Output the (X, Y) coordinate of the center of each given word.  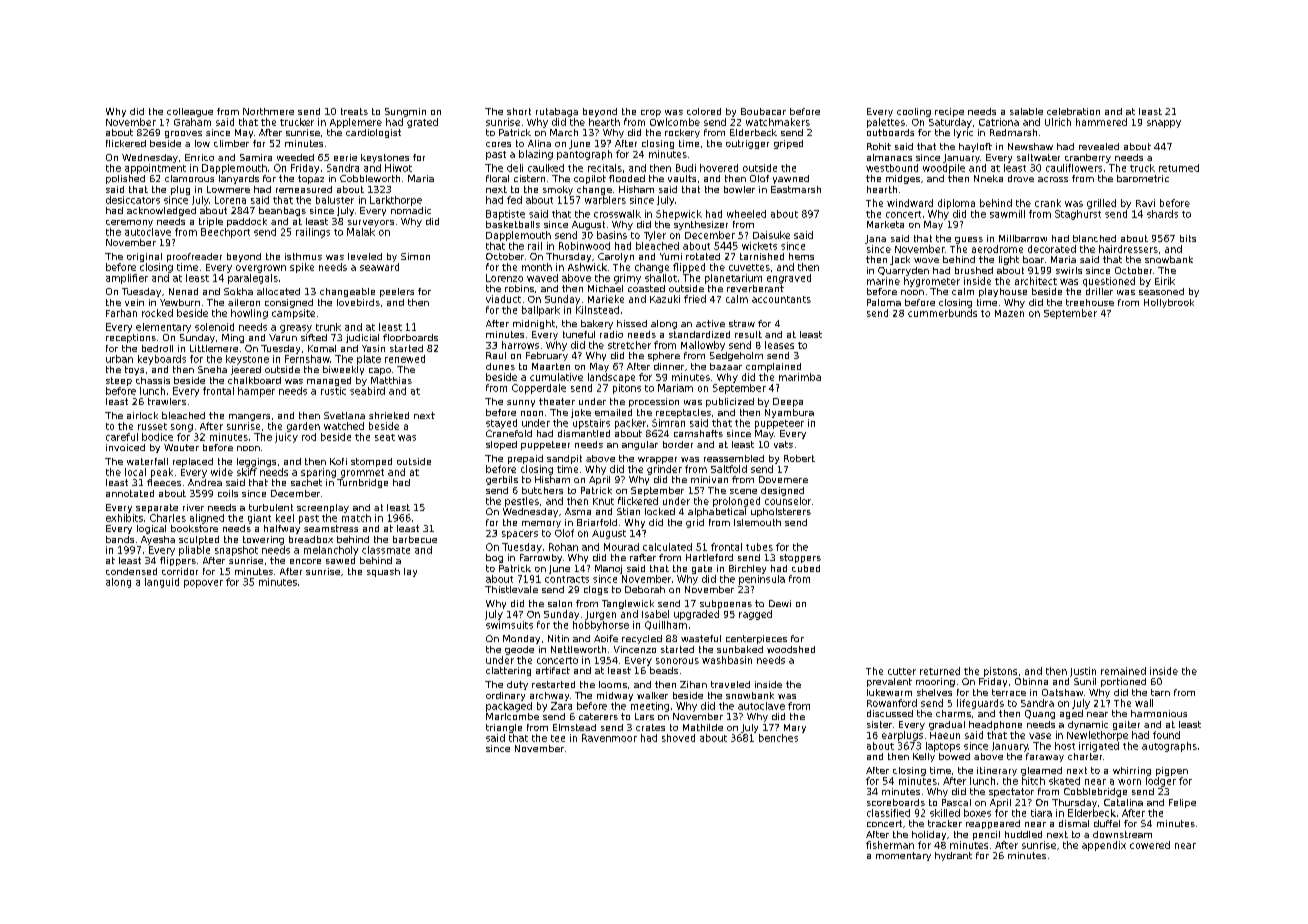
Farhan (121, 313)
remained (1123, 671)
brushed (974, 270)
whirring (1132, 771)
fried (695, 299)
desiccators (133, 200)
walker (652, 695)
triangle (504, 728)
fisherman (890, 845)
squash (383, 572)
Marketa (885, 224)
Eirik (1165, 281)
